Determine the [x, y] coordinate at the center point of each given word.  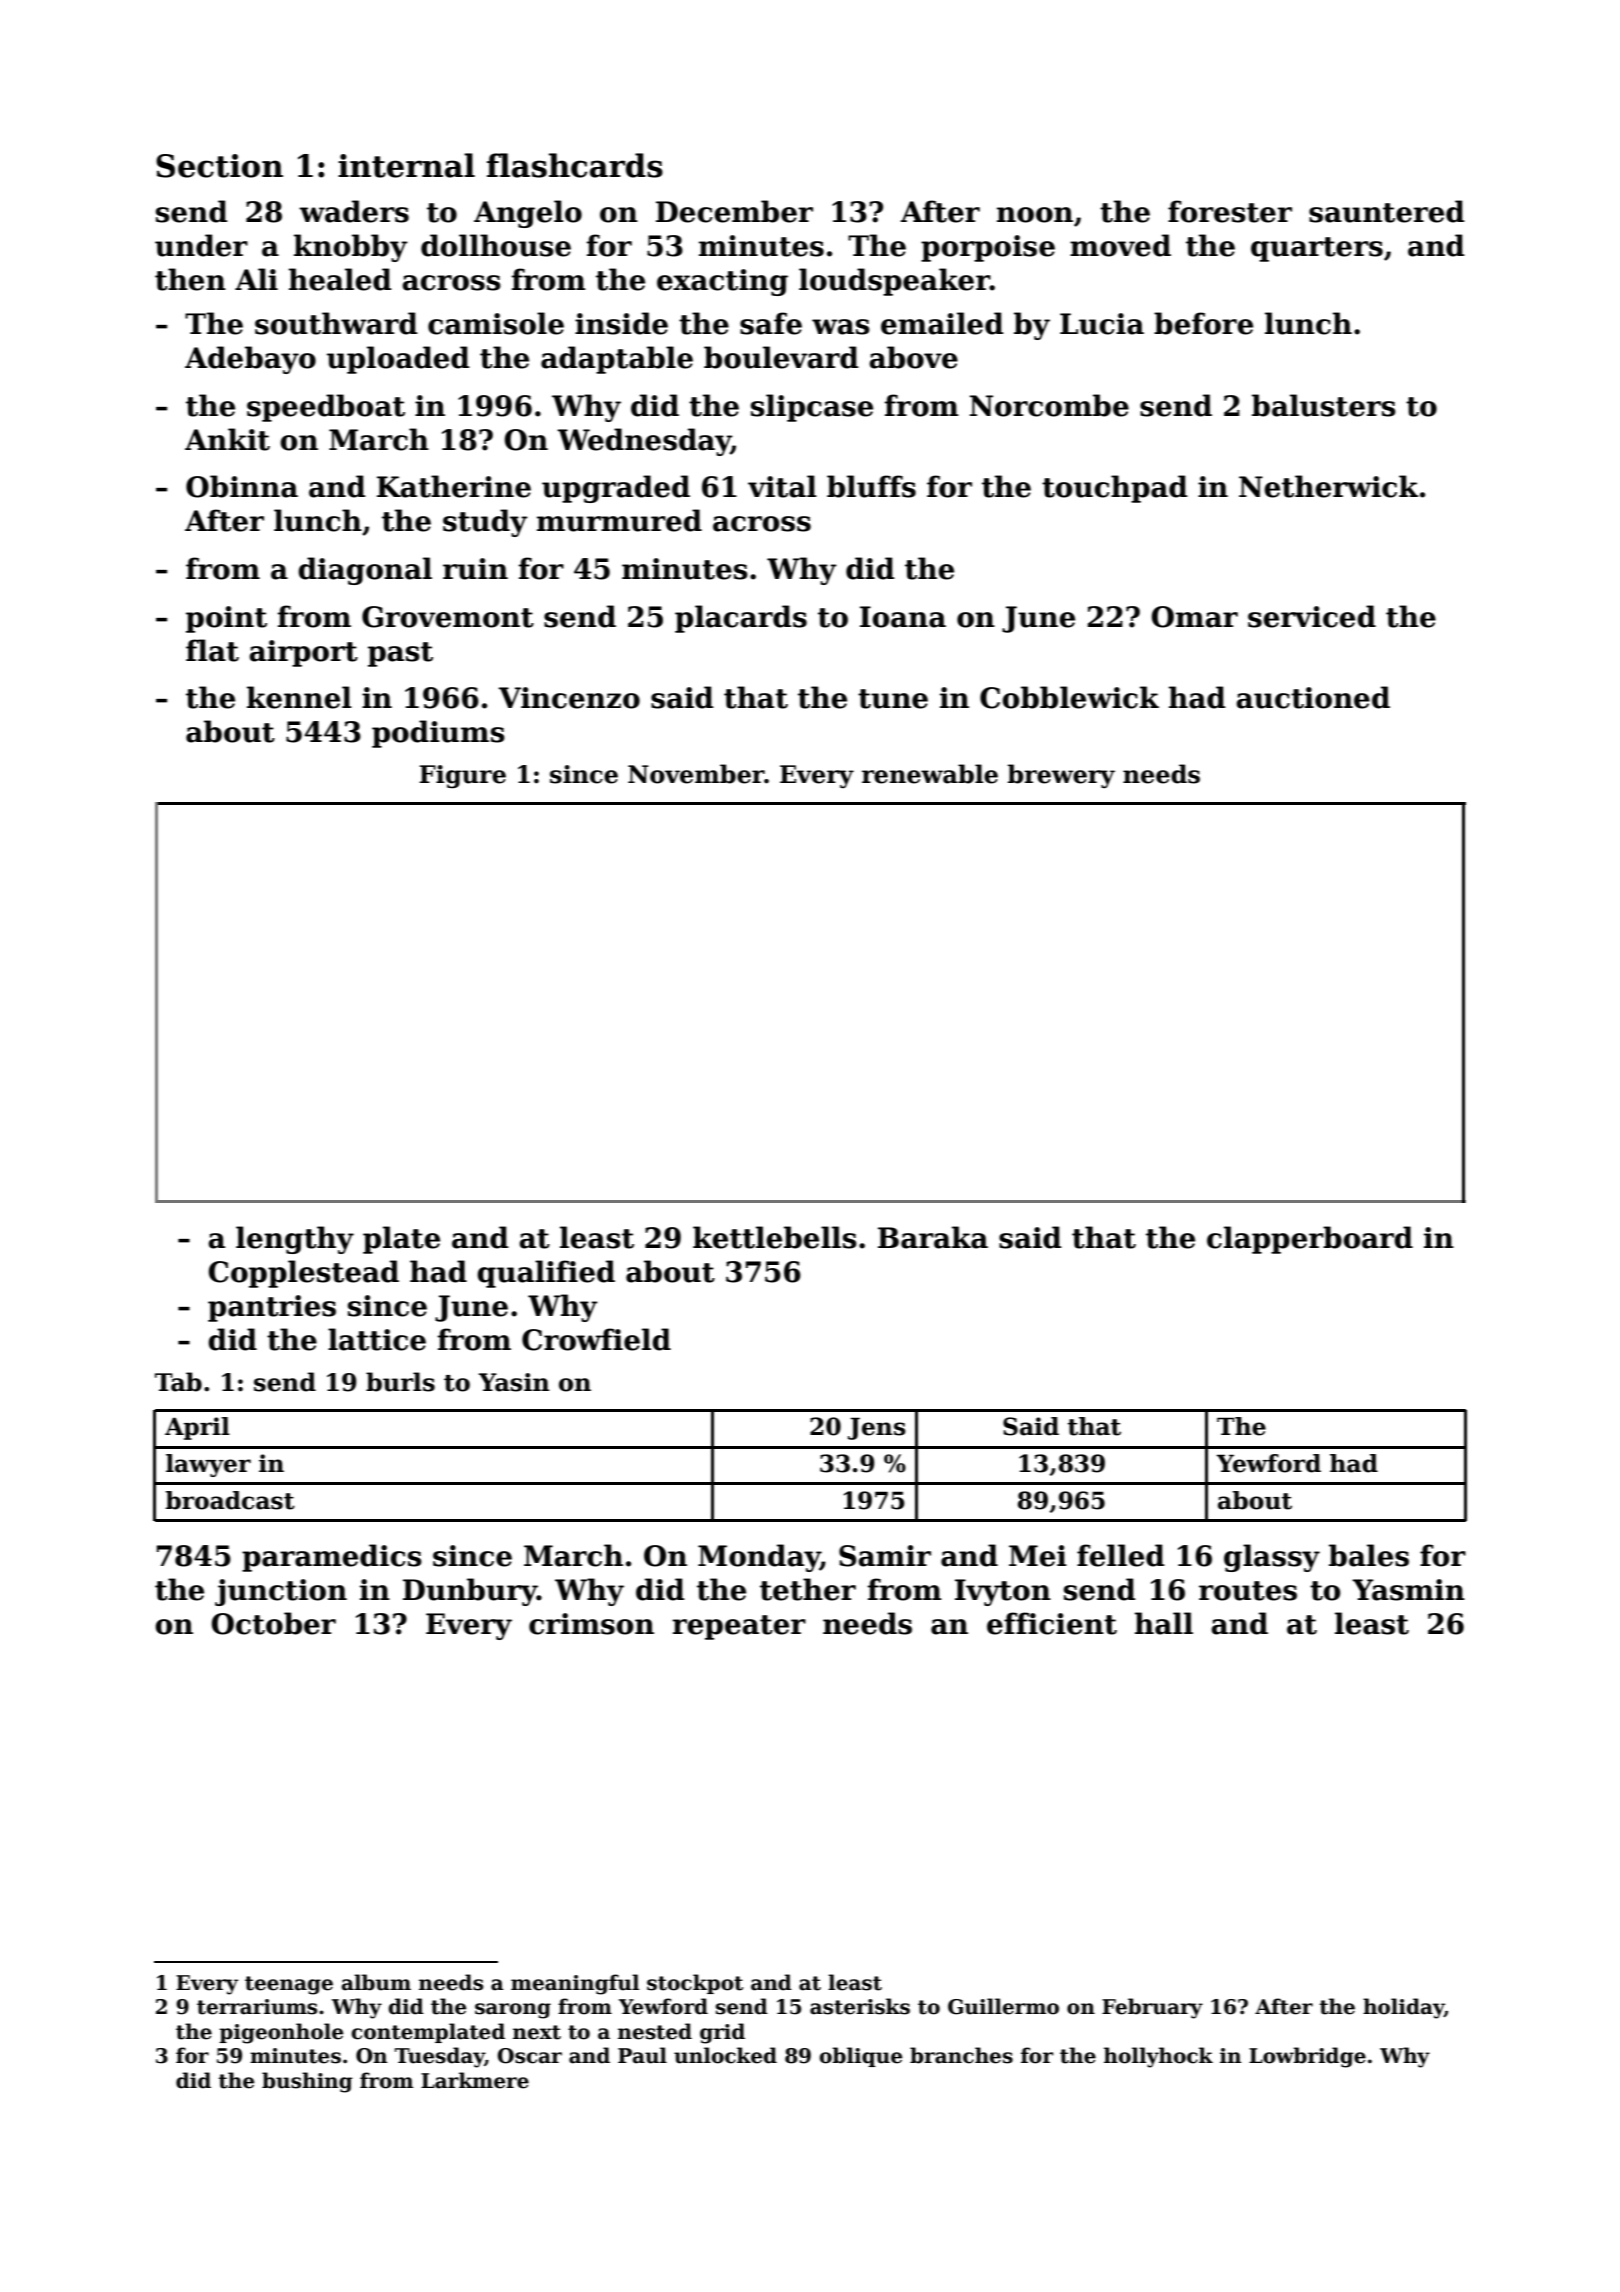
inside [621, 323]
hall [1164, 1623]
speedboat [326, 408]
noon [1035, 215]
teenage [289, 1985]
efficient [1052, 1623]
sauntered [1387, 211]
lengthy [295, 1240]
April [197, 1428]
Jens [877, 1428]
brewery [1061, 776]
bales [1369, 1555]
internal [406, 165]
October [274, 1623]
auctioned [1313, 697]
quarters [1317, 249]
